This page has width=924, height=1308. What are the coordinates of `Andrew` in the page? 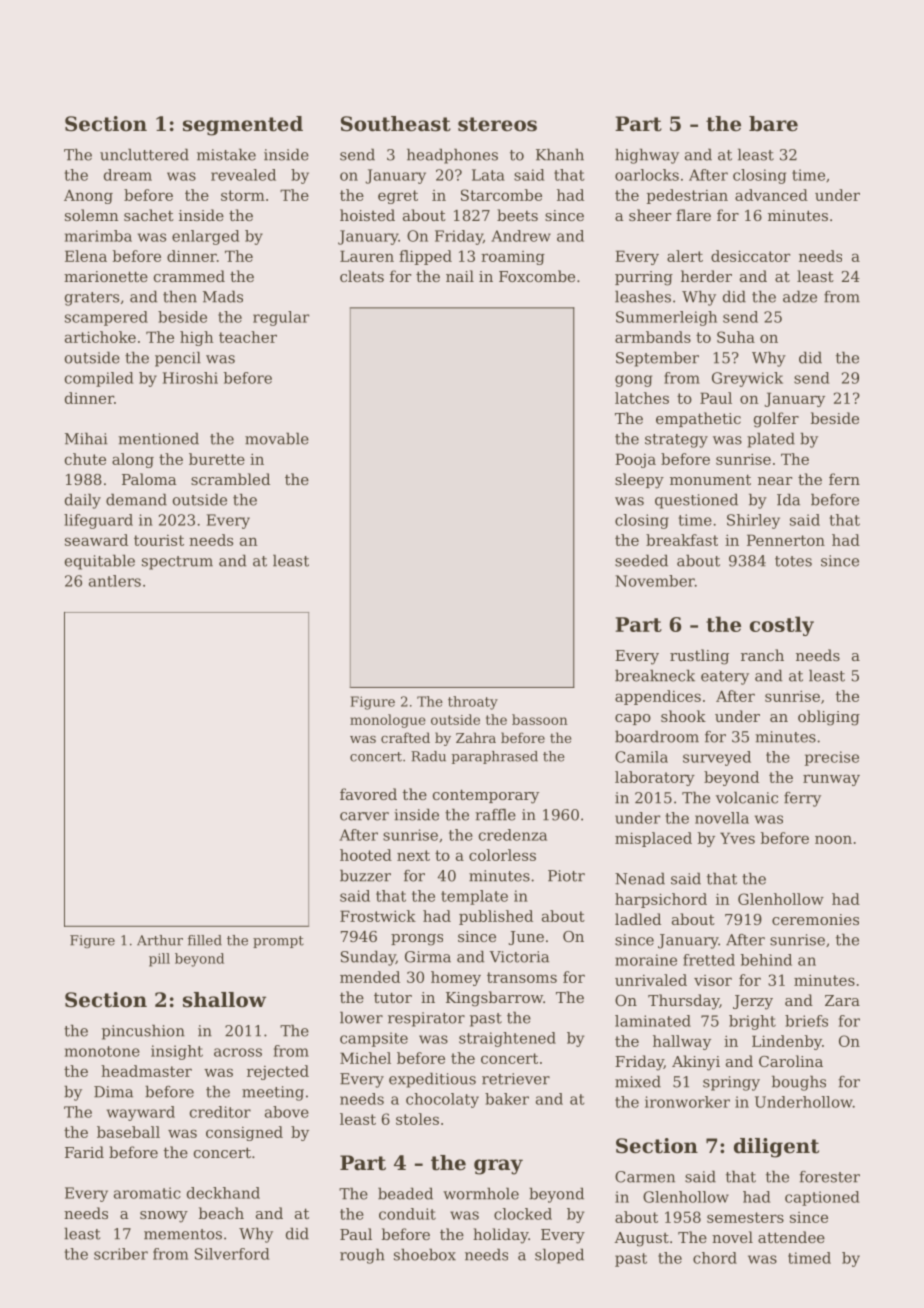 It's located at (521, 236).
